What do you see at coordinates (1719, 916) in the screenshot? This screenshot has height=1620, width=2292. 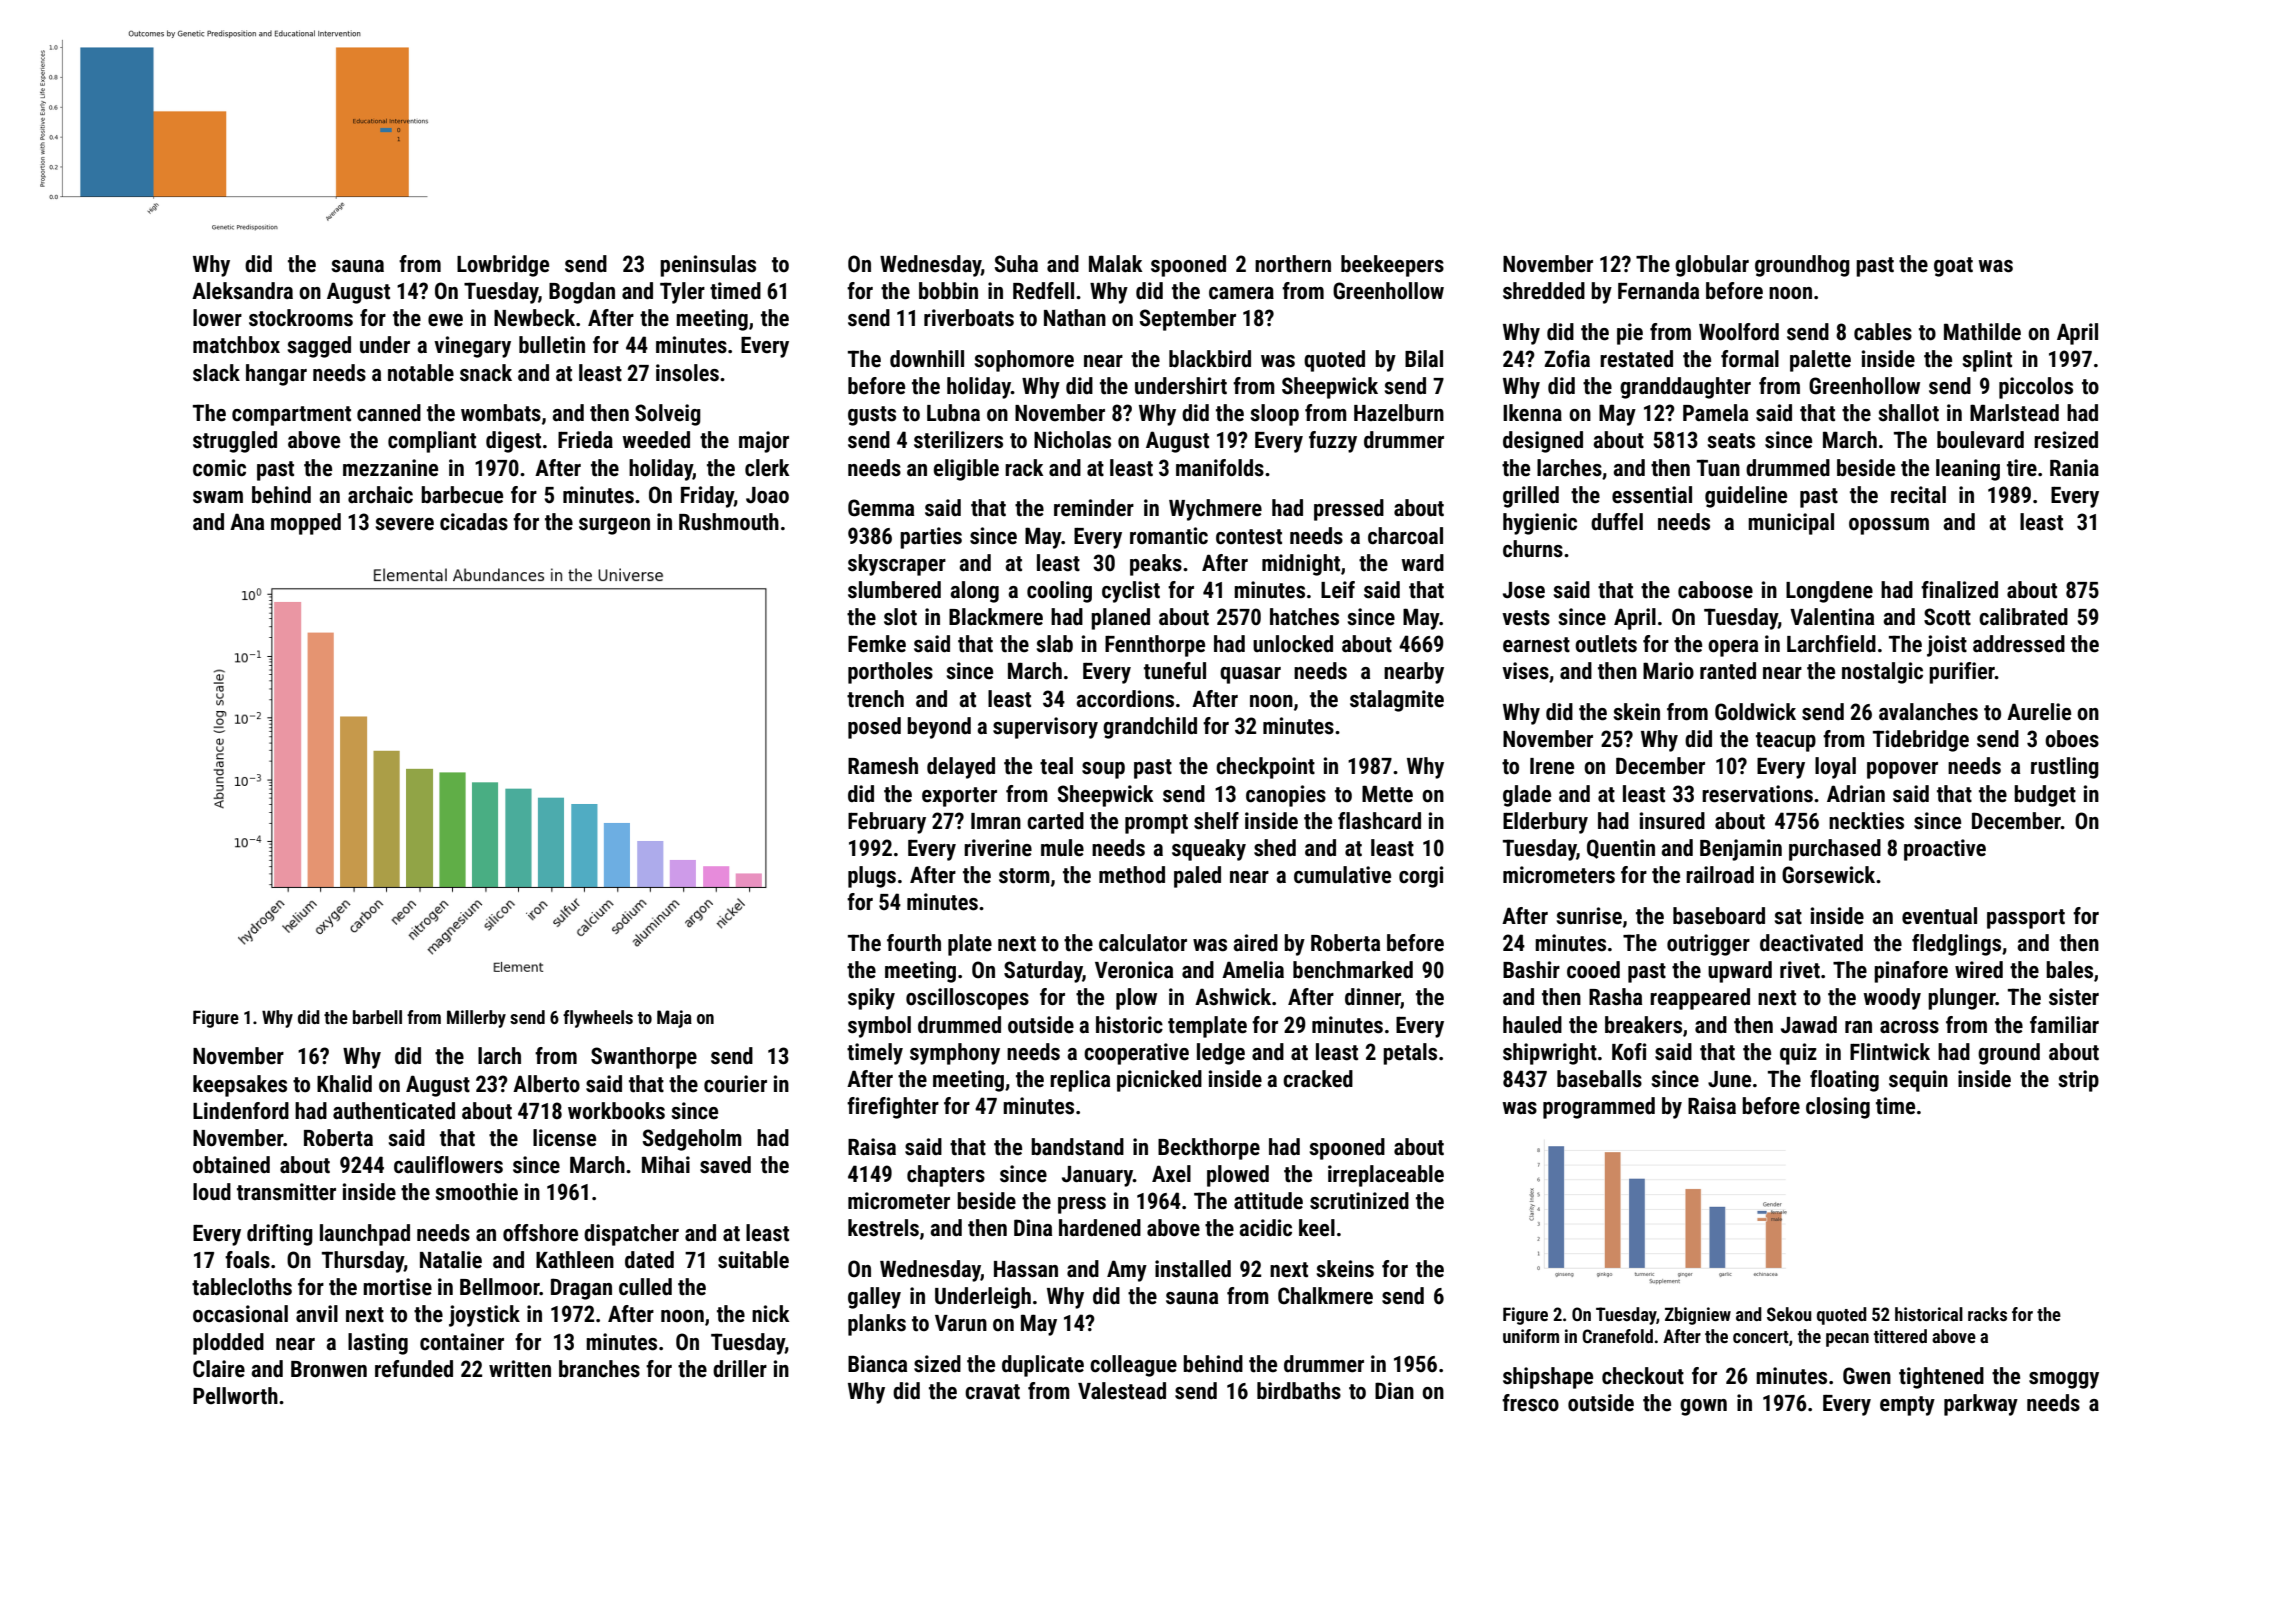 I see `baseboard` at bounding box center [1719, 916].
